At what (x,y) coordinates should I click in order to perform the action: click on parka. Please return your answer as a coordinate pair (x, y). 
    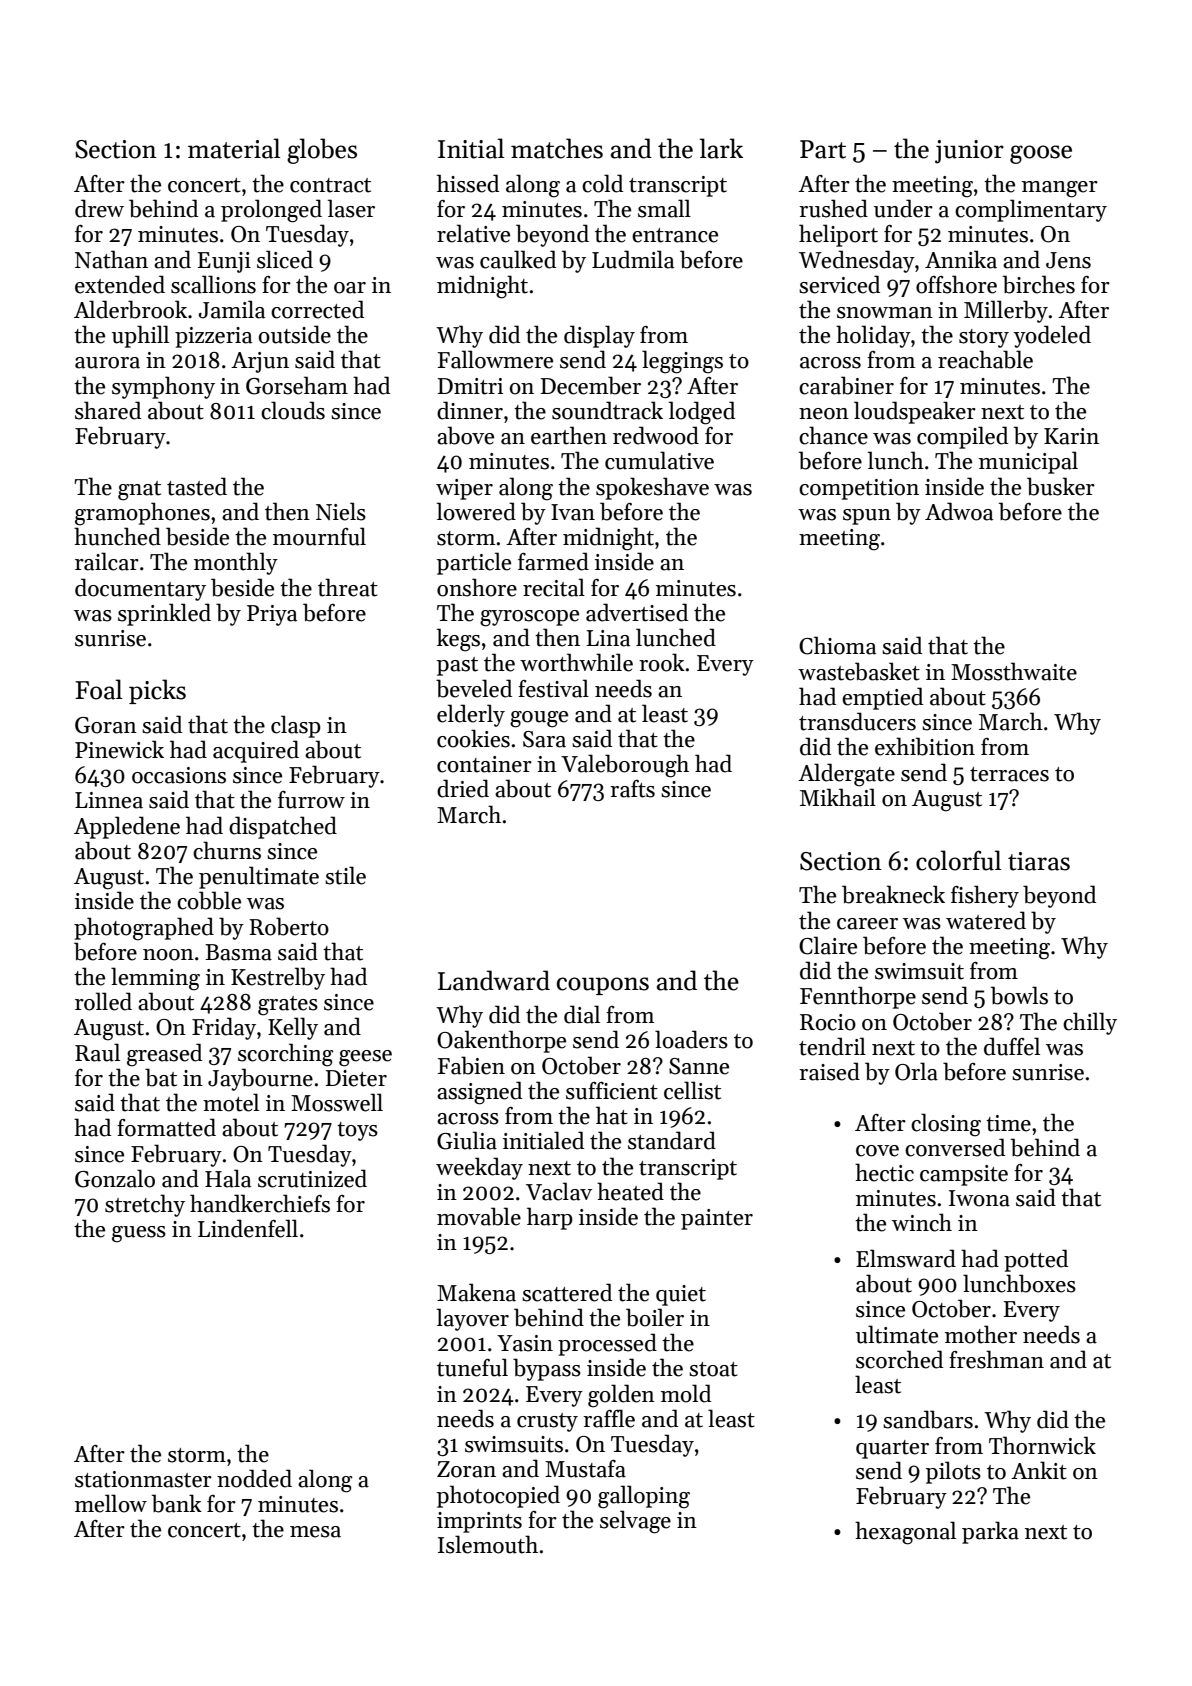
    Looking at the image, I should click on (990, 1532).
